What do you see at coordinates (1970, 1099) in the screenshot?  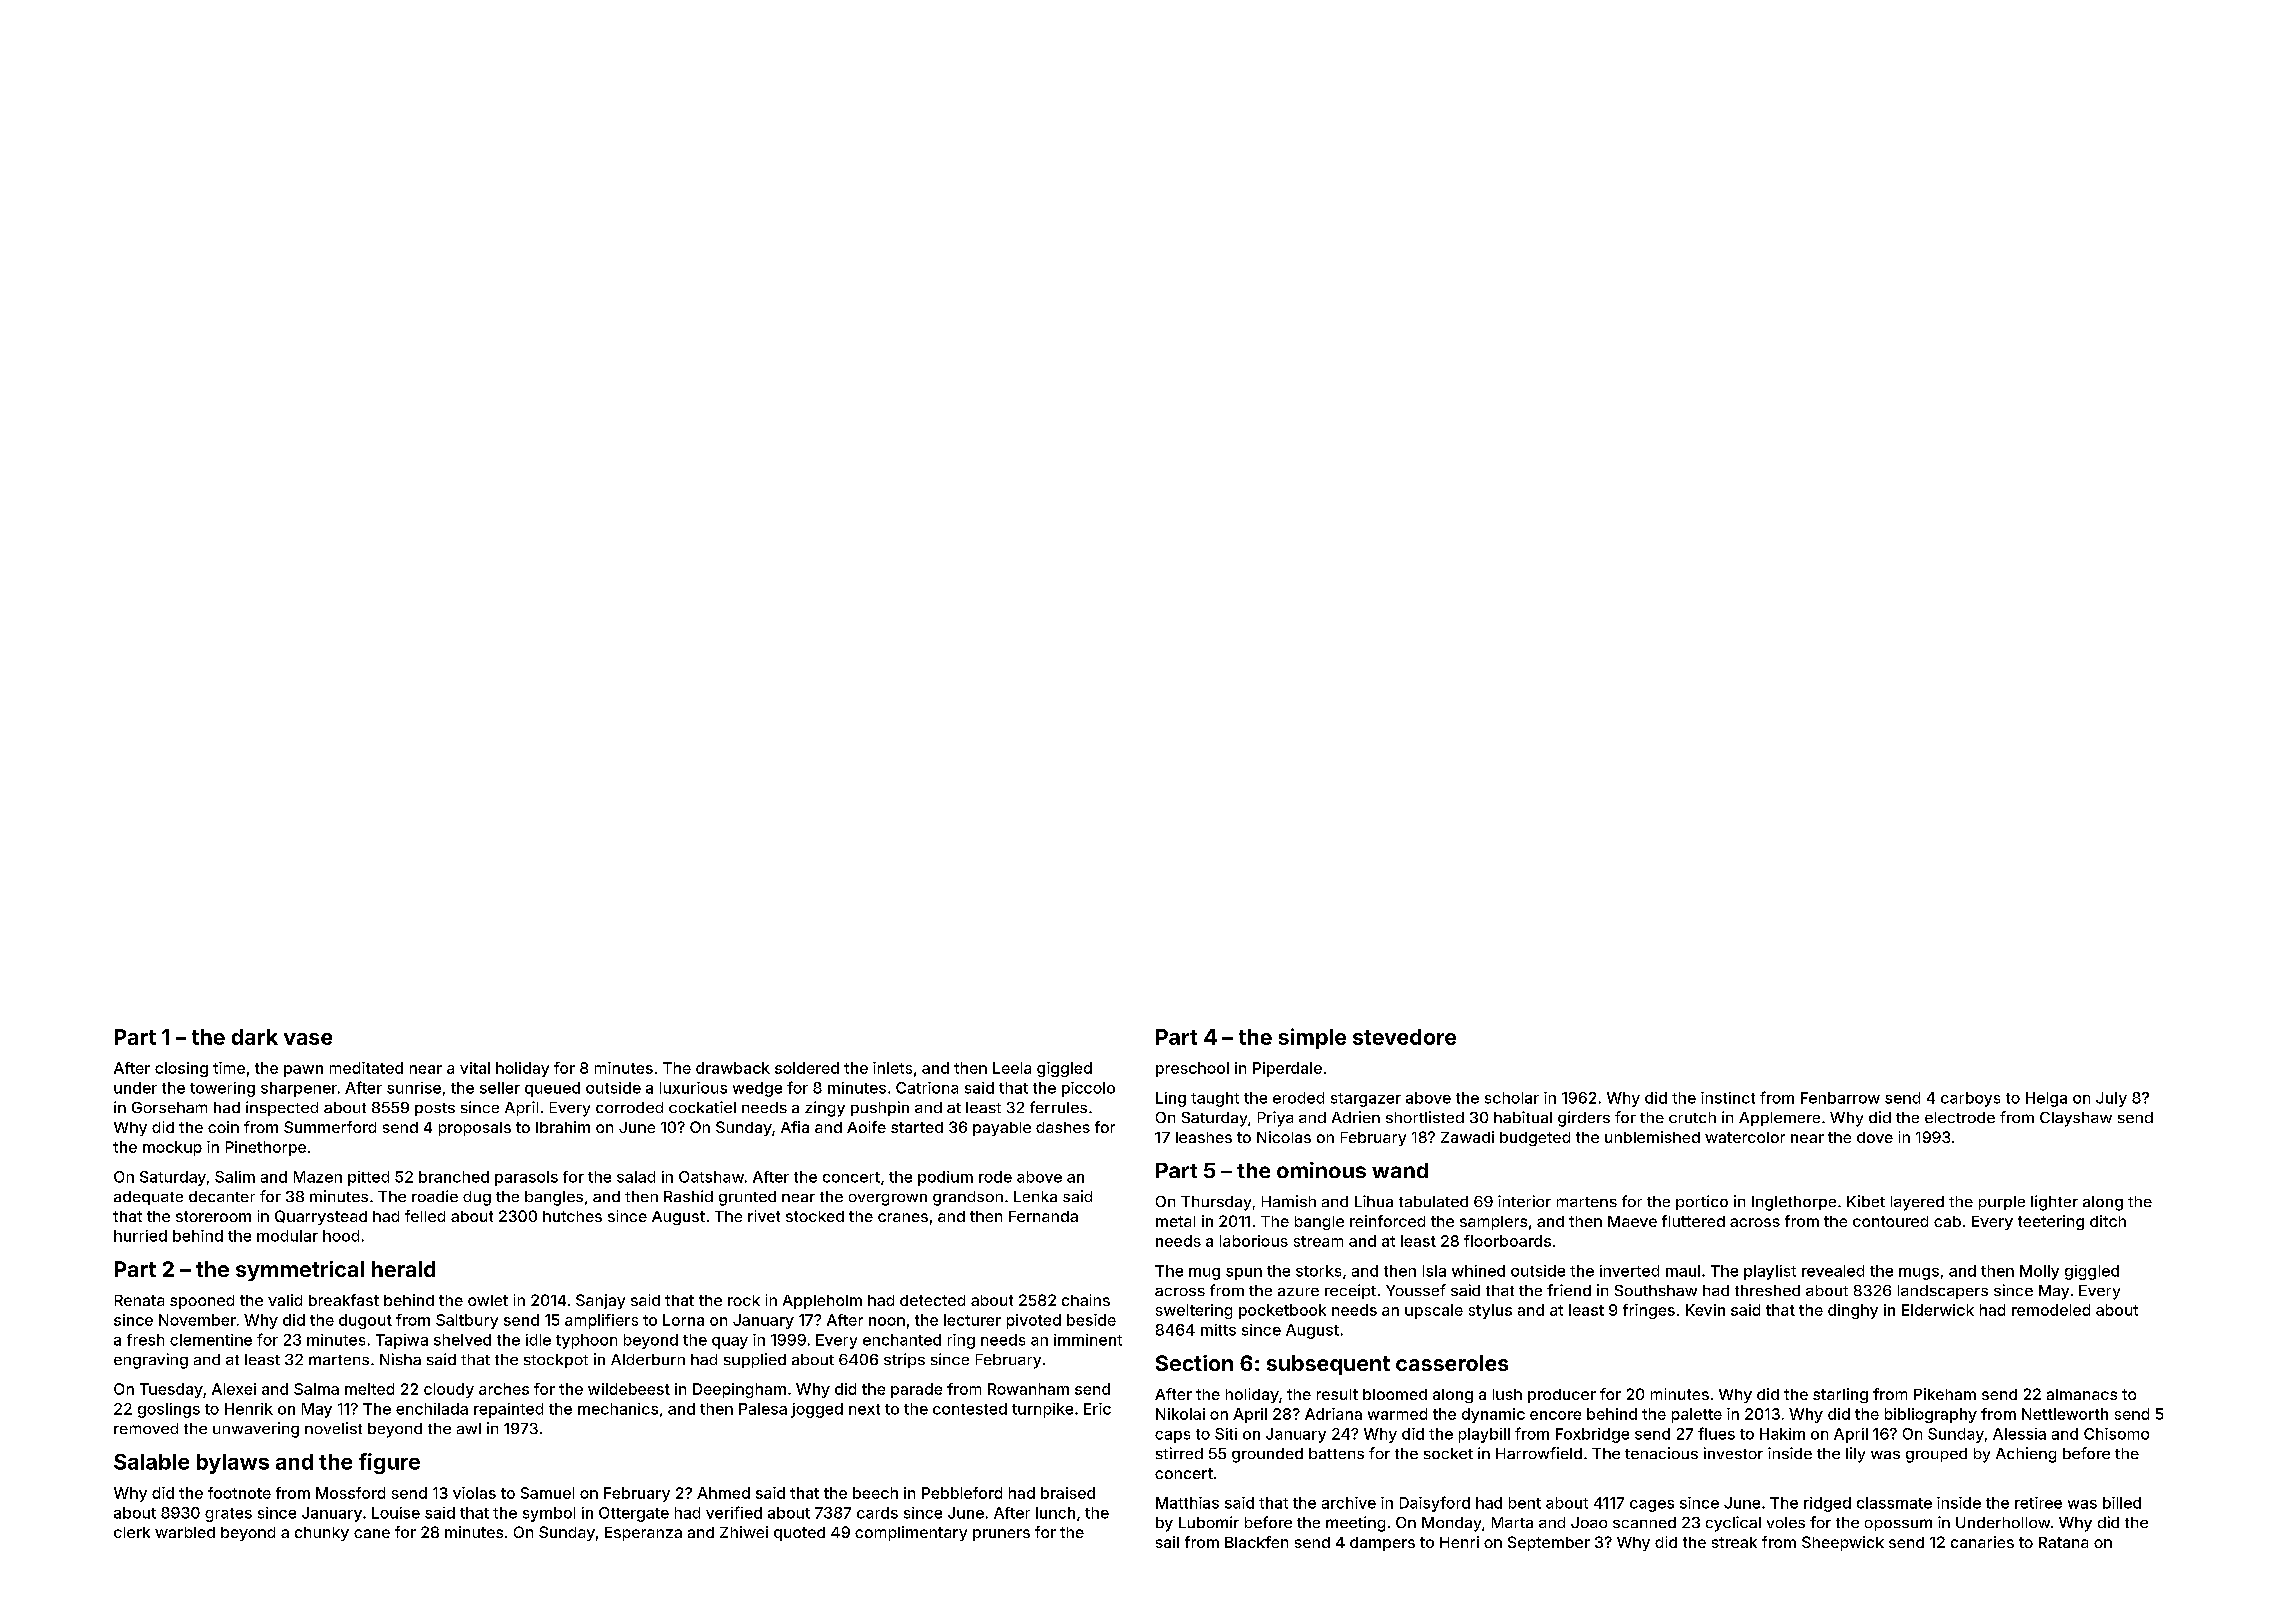 I see `carboys` at bounding box center [1970, 1099].
